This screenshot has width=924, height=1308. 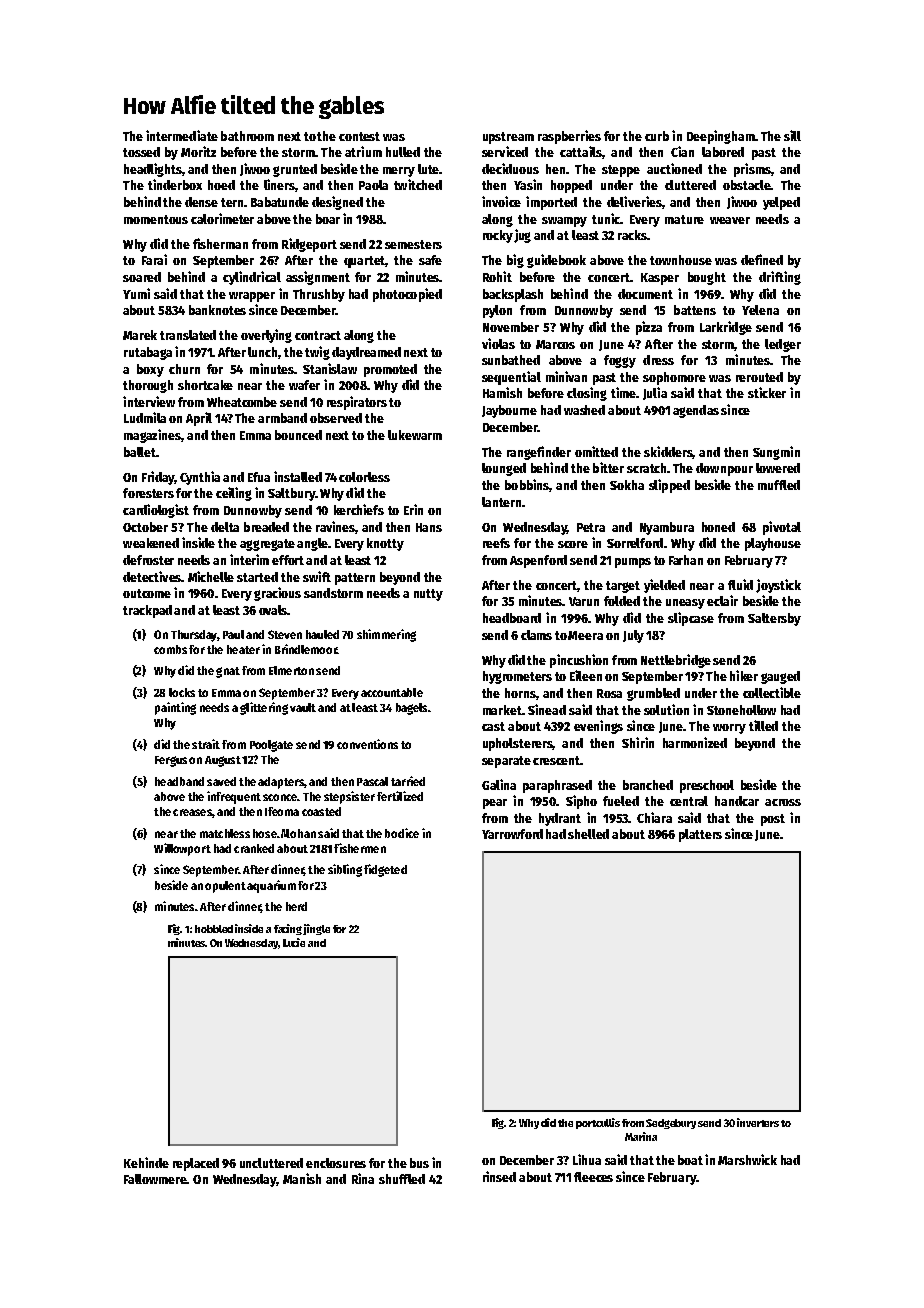 I want to click on portcullis, so click(x=598, y=1123).
